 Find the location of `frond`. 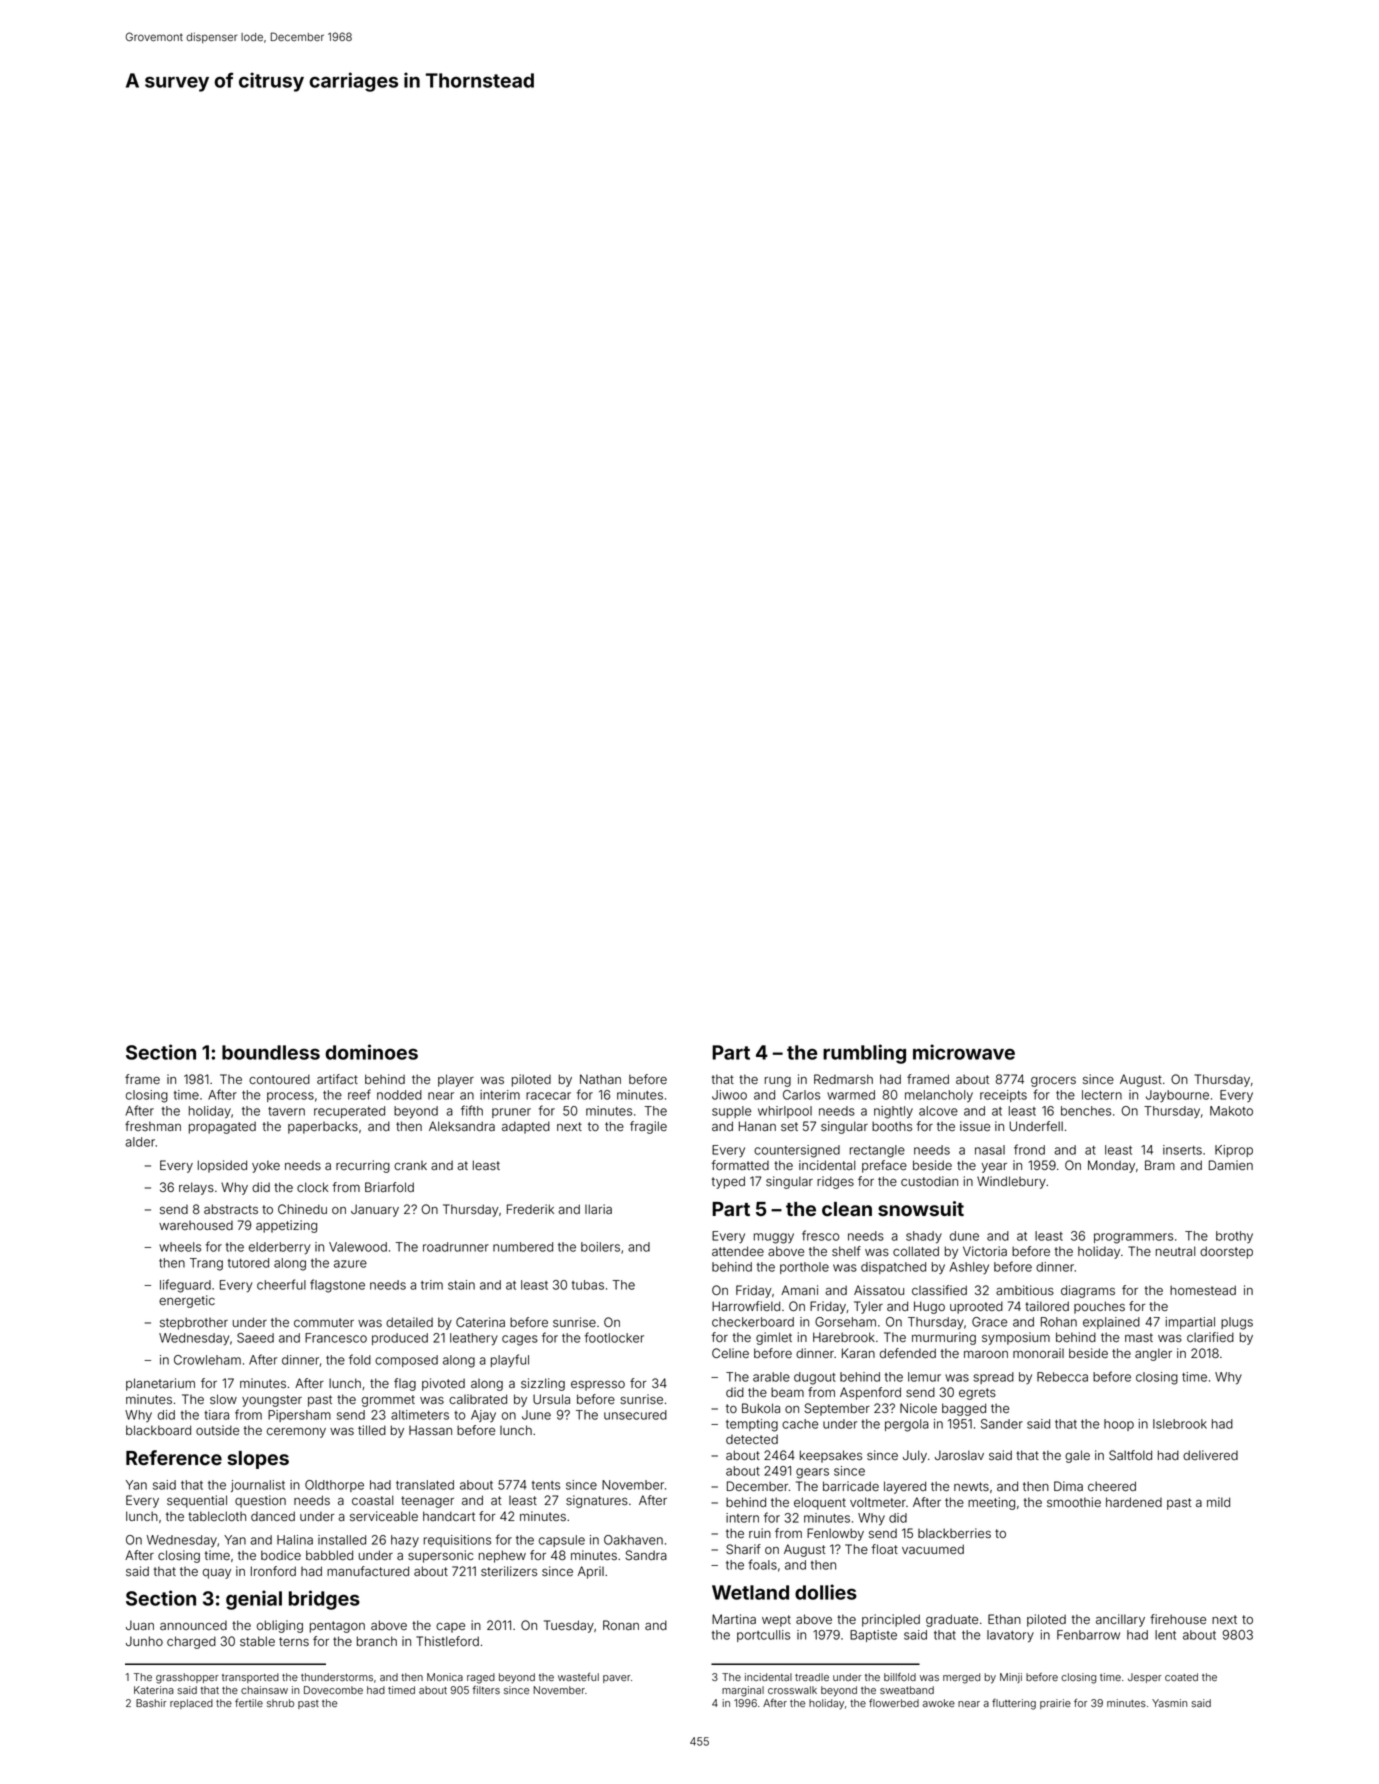

frond is located at coordinates (1029, 1149).
